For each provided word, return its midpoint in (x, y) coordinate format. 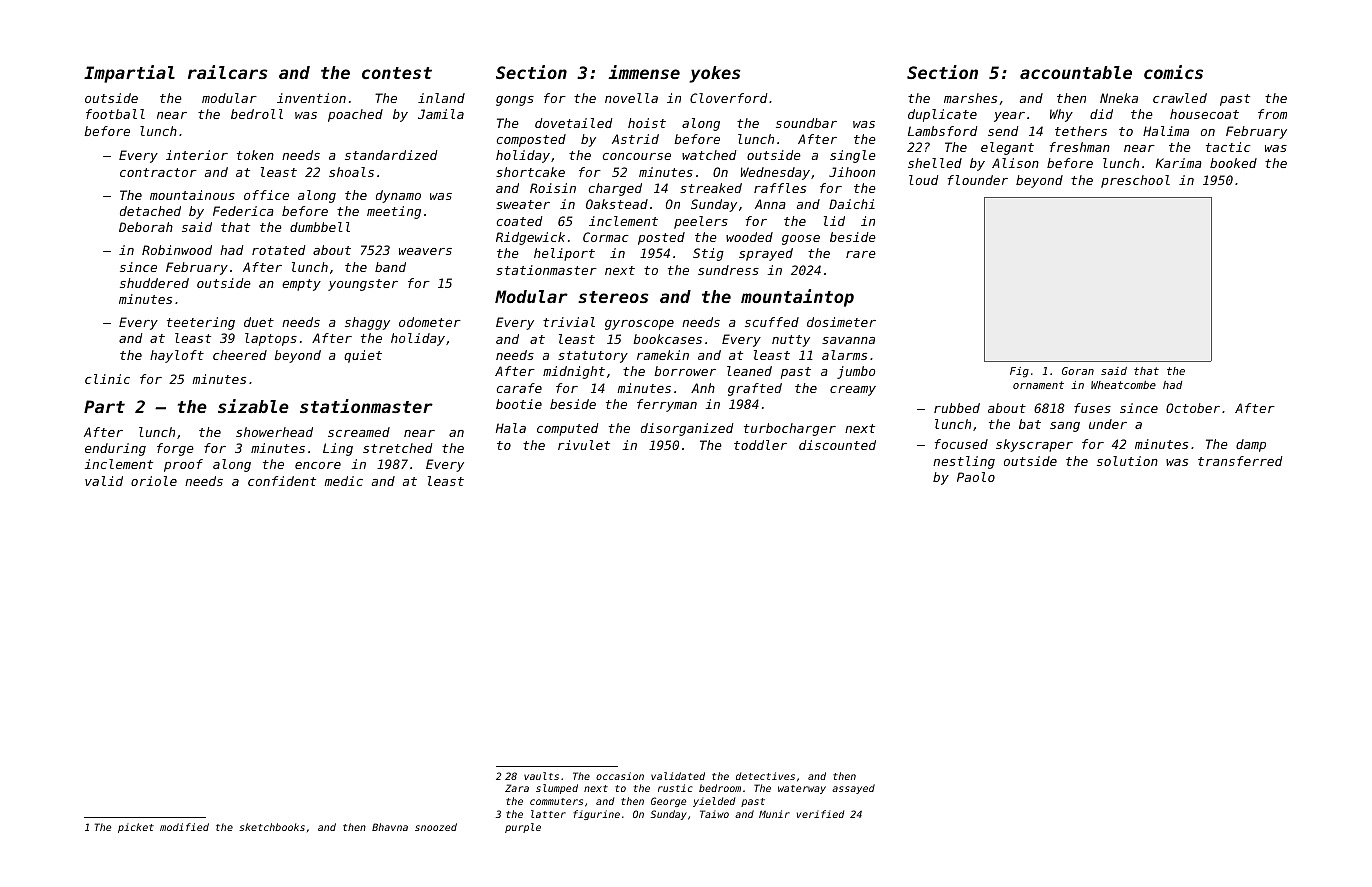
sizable (253, 406)
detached (150, 211)
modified (184, 827)
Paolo (976, 477)
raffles (780, 188)
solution (1127, 461)
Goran (1078, 371)
